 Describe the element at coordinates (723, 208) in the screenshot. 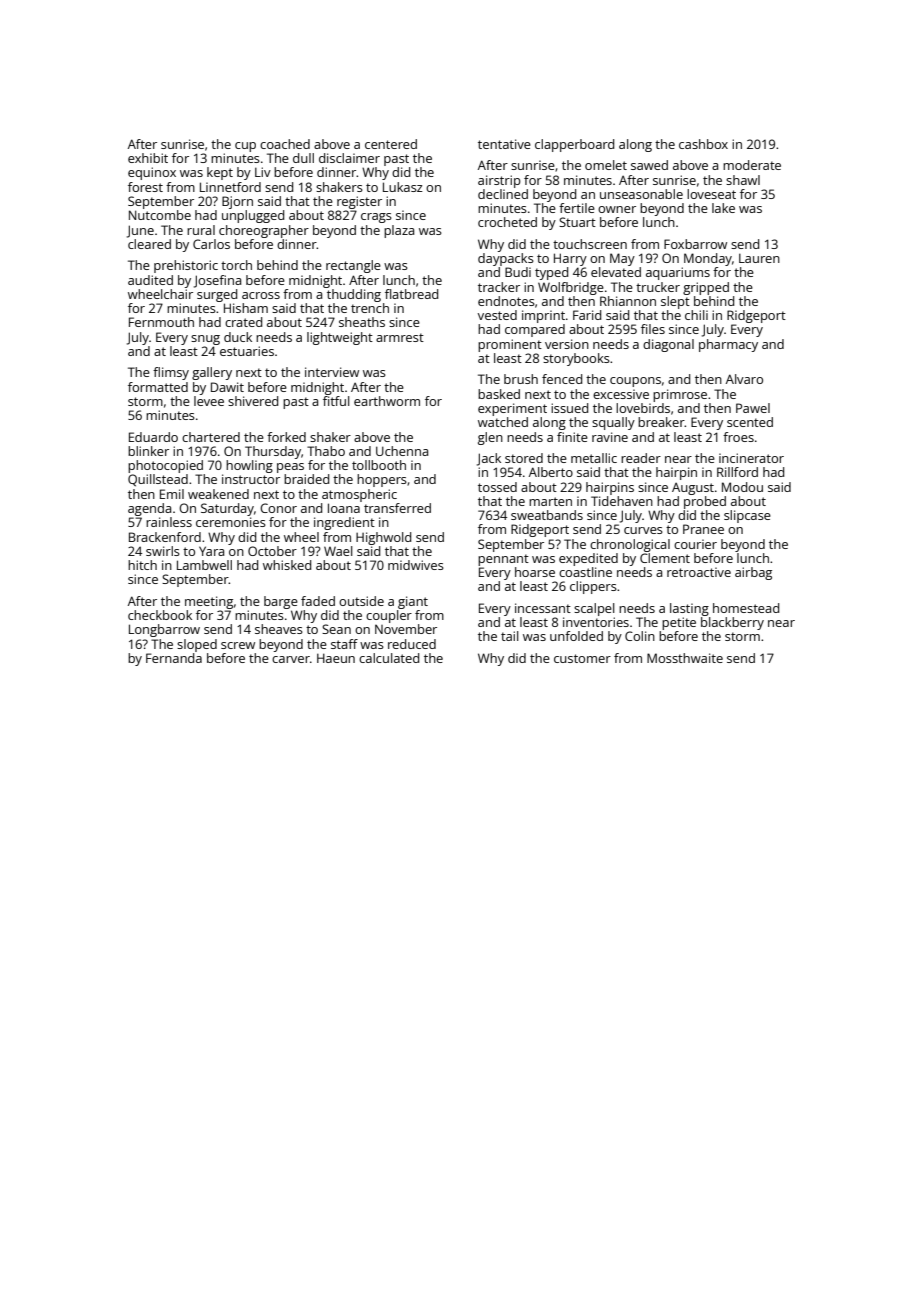

I see `lake` at that location.
